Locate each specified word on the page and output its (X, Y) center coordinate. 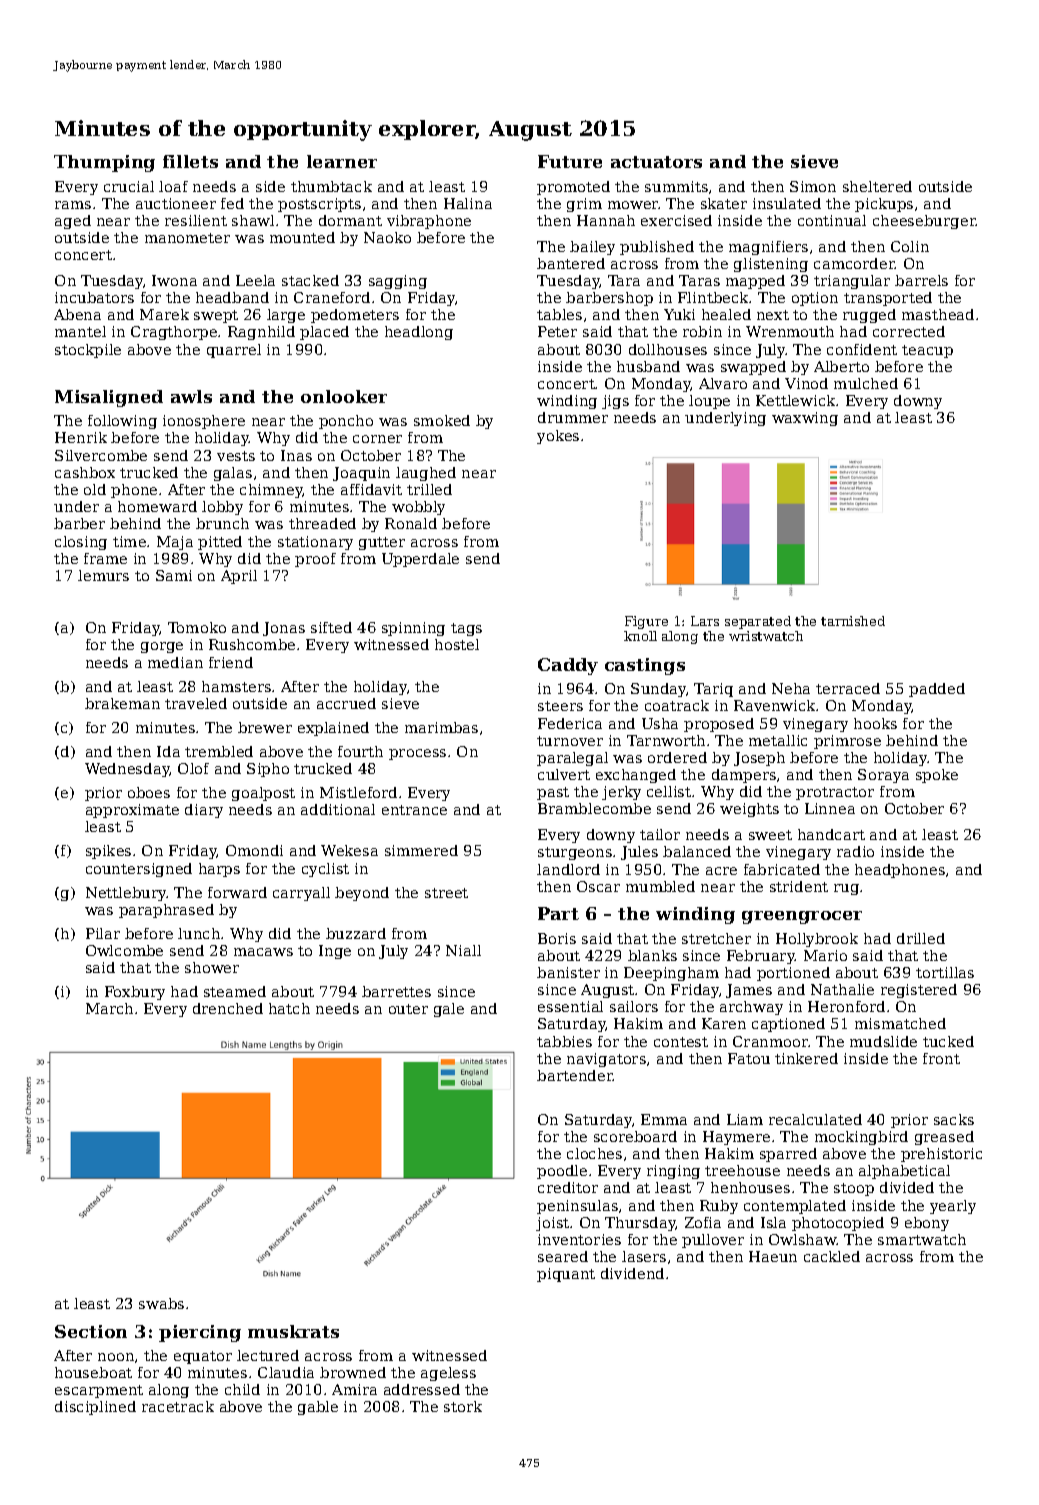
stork (463, 1406)
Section (91, 1331)
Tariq (713, 690)
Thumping (104, 163)
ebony (927, 1224)
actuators (656, 162)
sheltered (877, 186)
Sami (174, 575)
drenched (228, 1008)
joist (552, 1224)
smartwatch (922, 1239)
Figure (646, 622)
